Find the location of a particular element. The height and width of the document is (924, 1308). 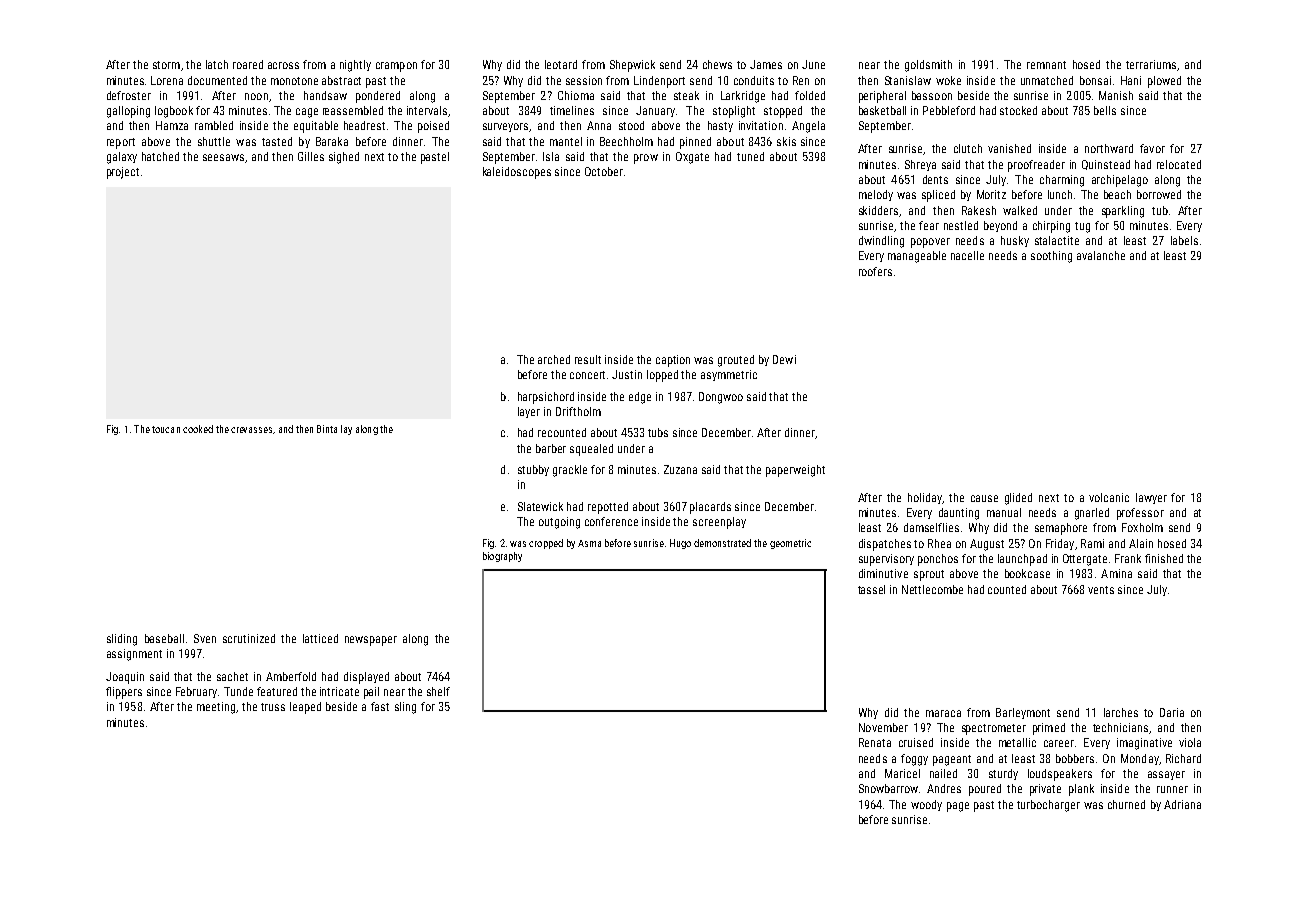

fast is located at coordinates (380, 706).
